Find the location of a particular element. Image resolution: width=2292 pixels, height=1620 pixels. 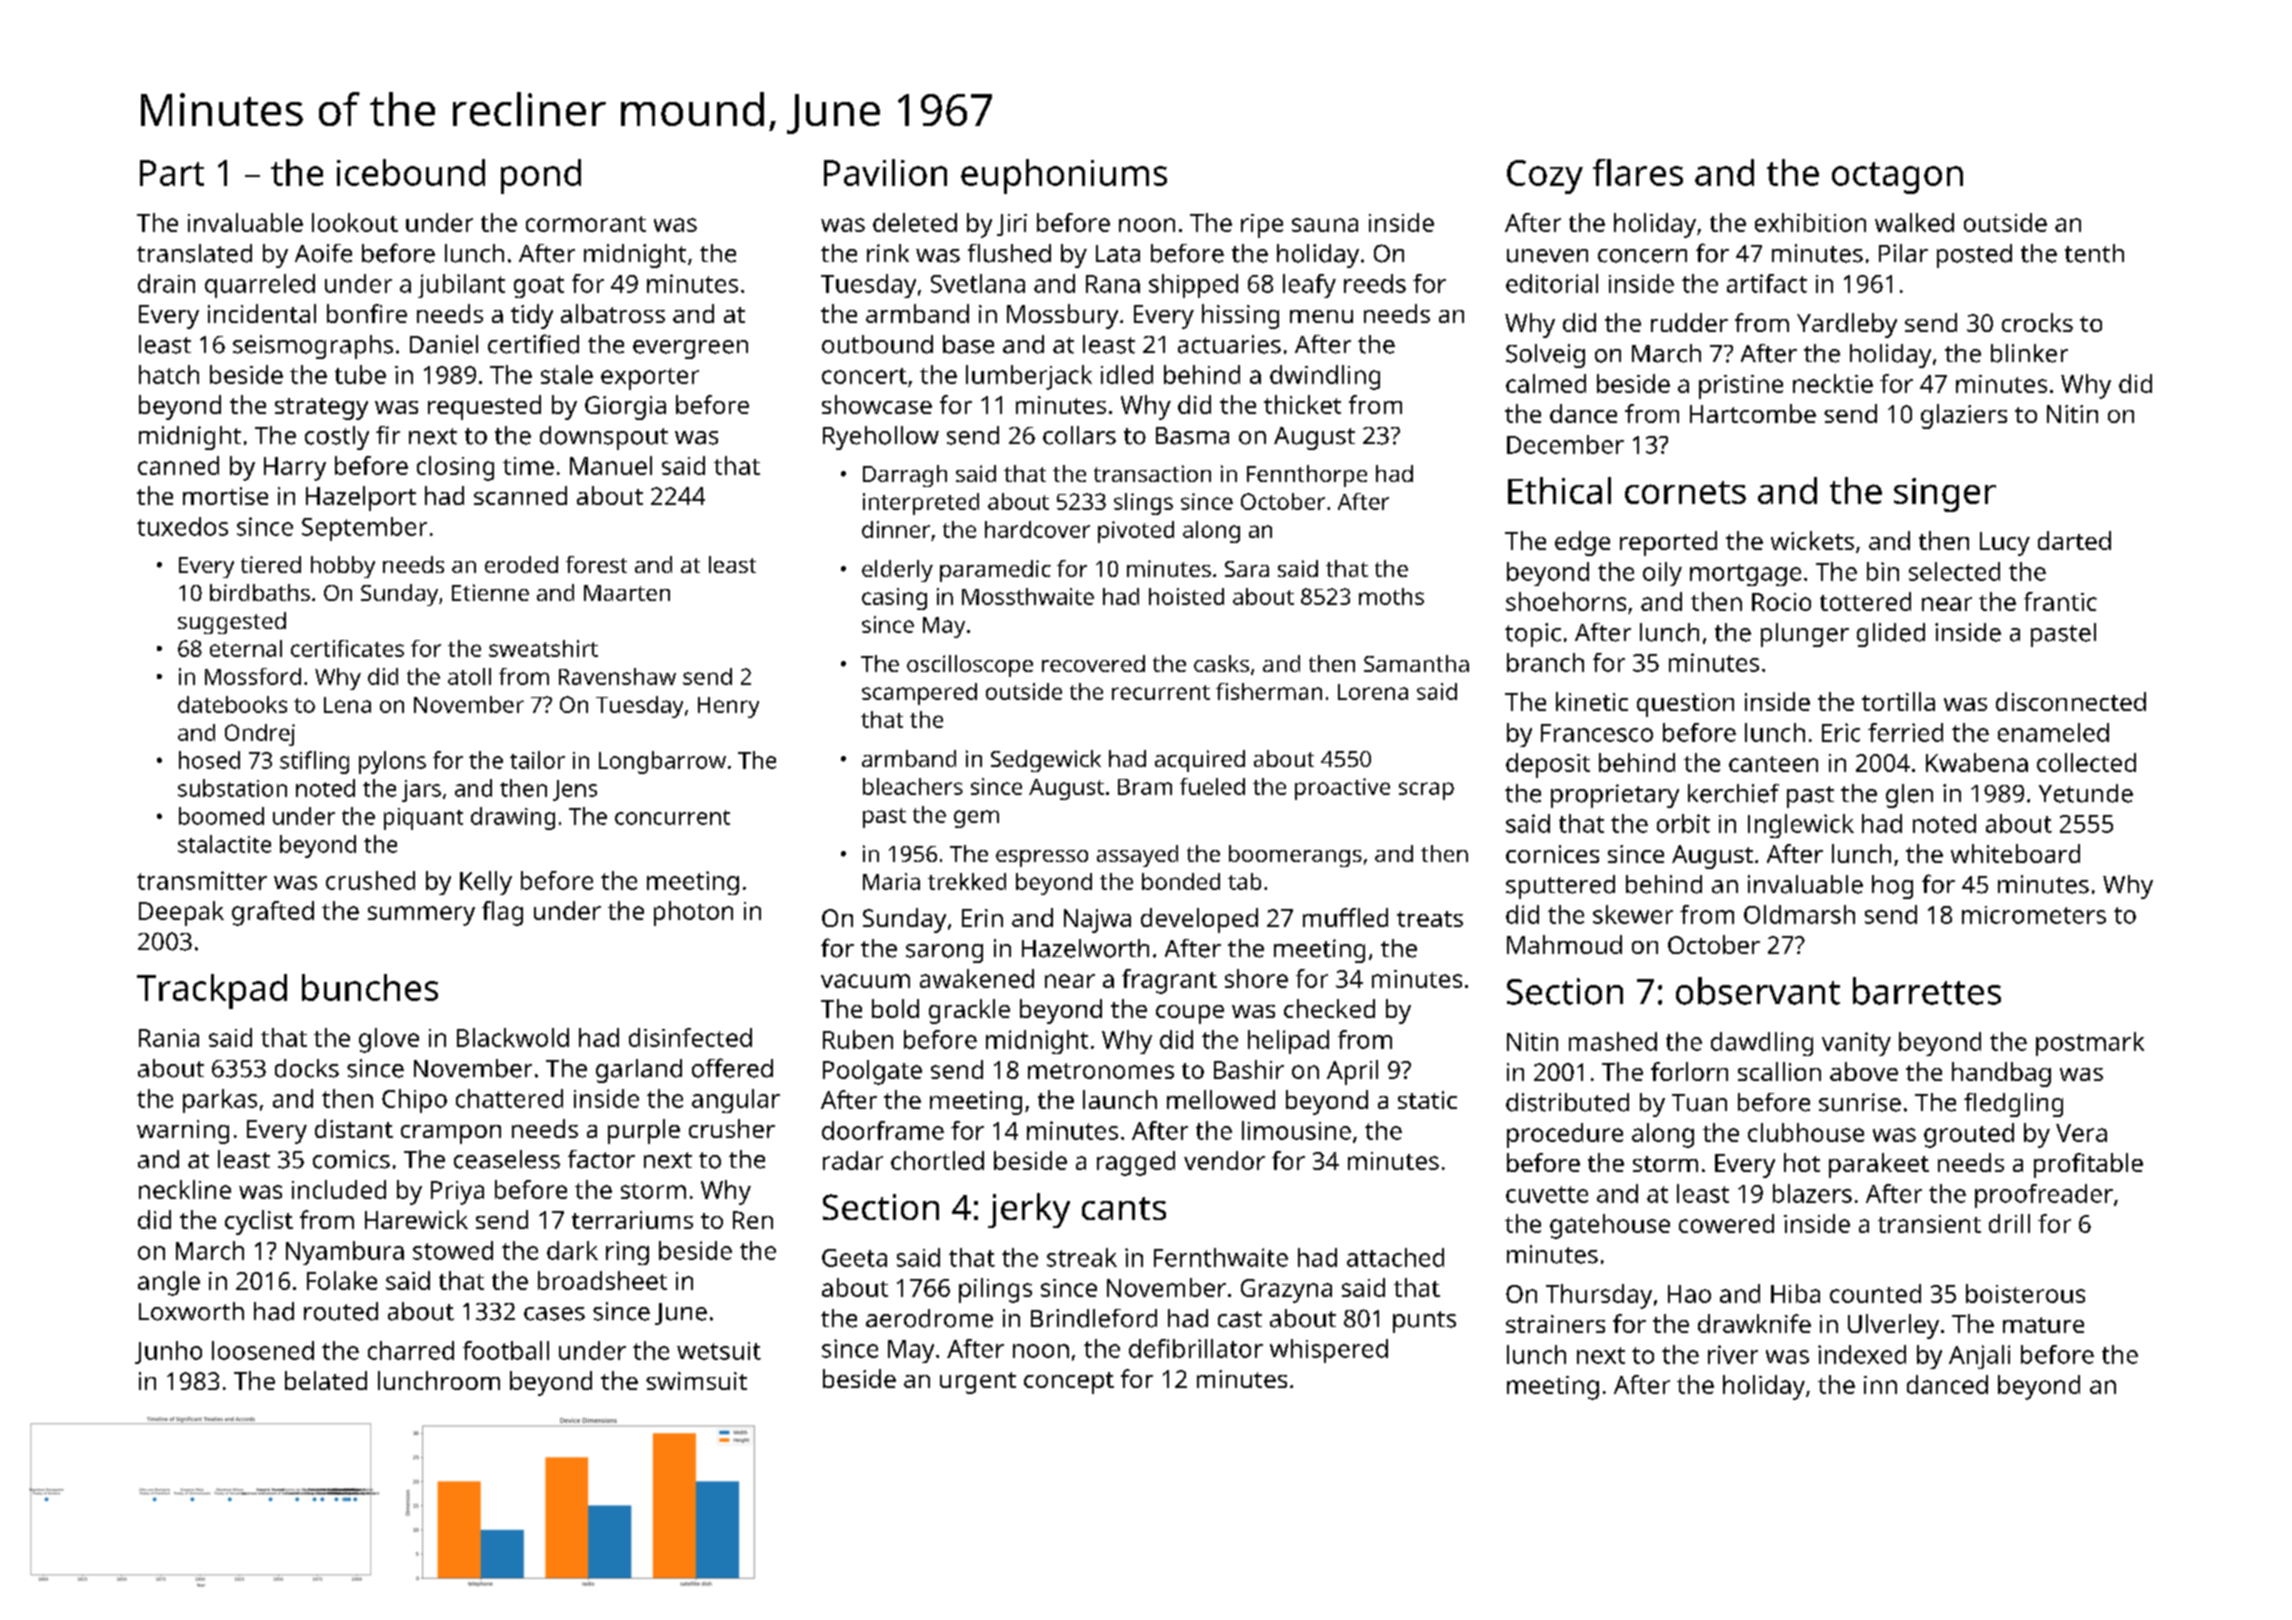

limousine is located at coordinates (1296, 1130).
